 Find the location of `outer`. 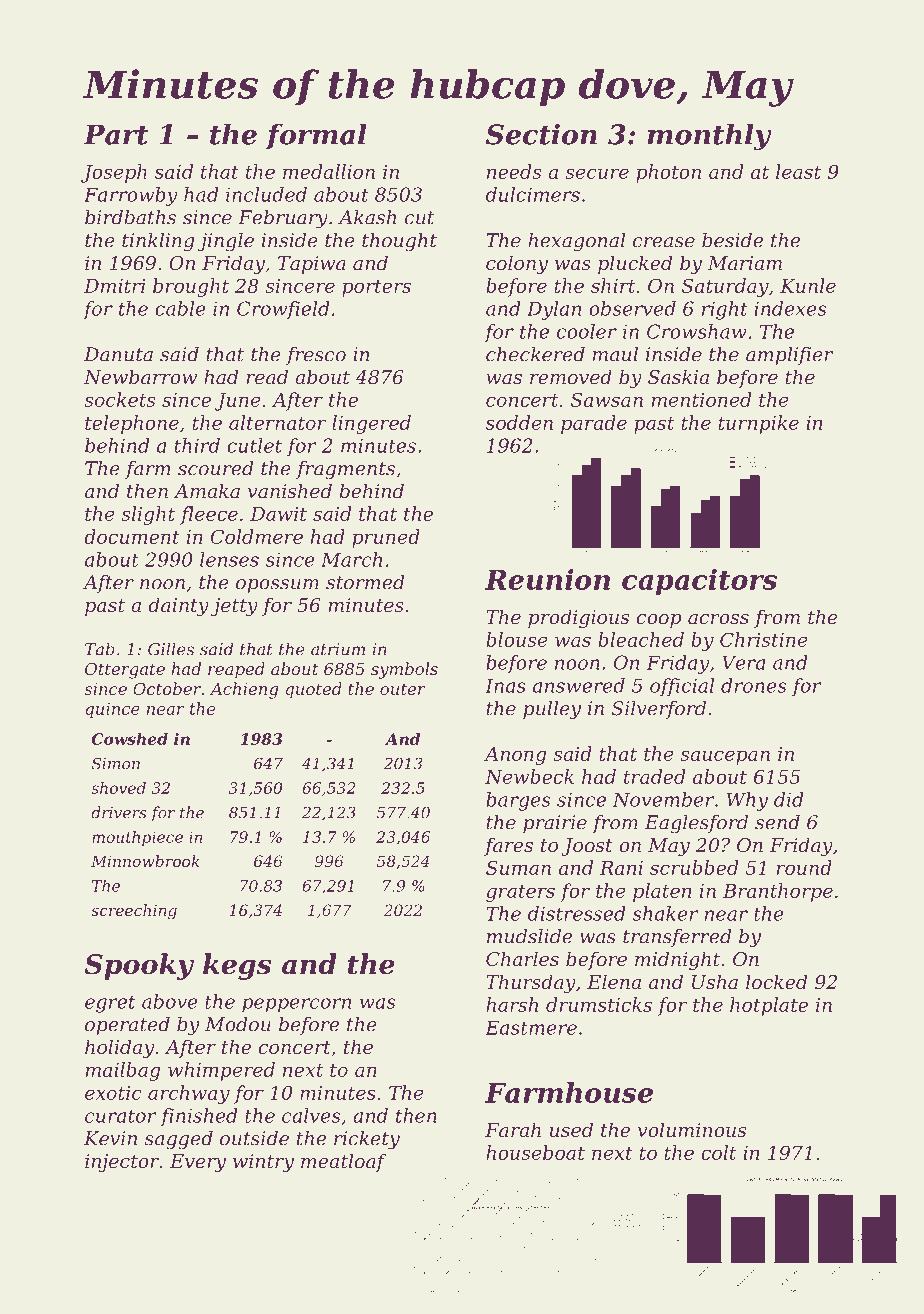

outer is located at coordinates (403, 689).
